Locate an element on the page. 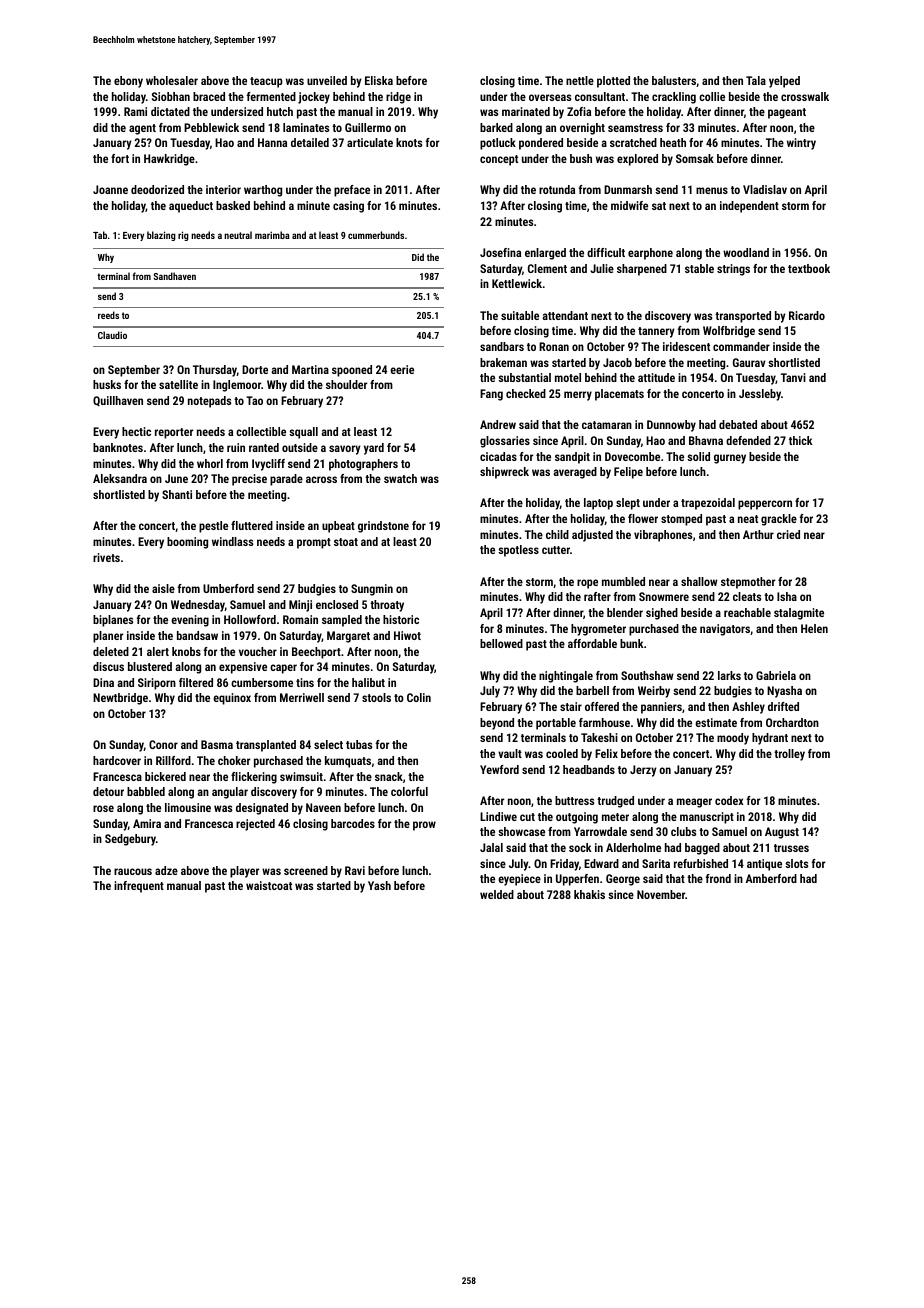 This page has height=1308, width=924. slots is located at coordinates (796, 863).
